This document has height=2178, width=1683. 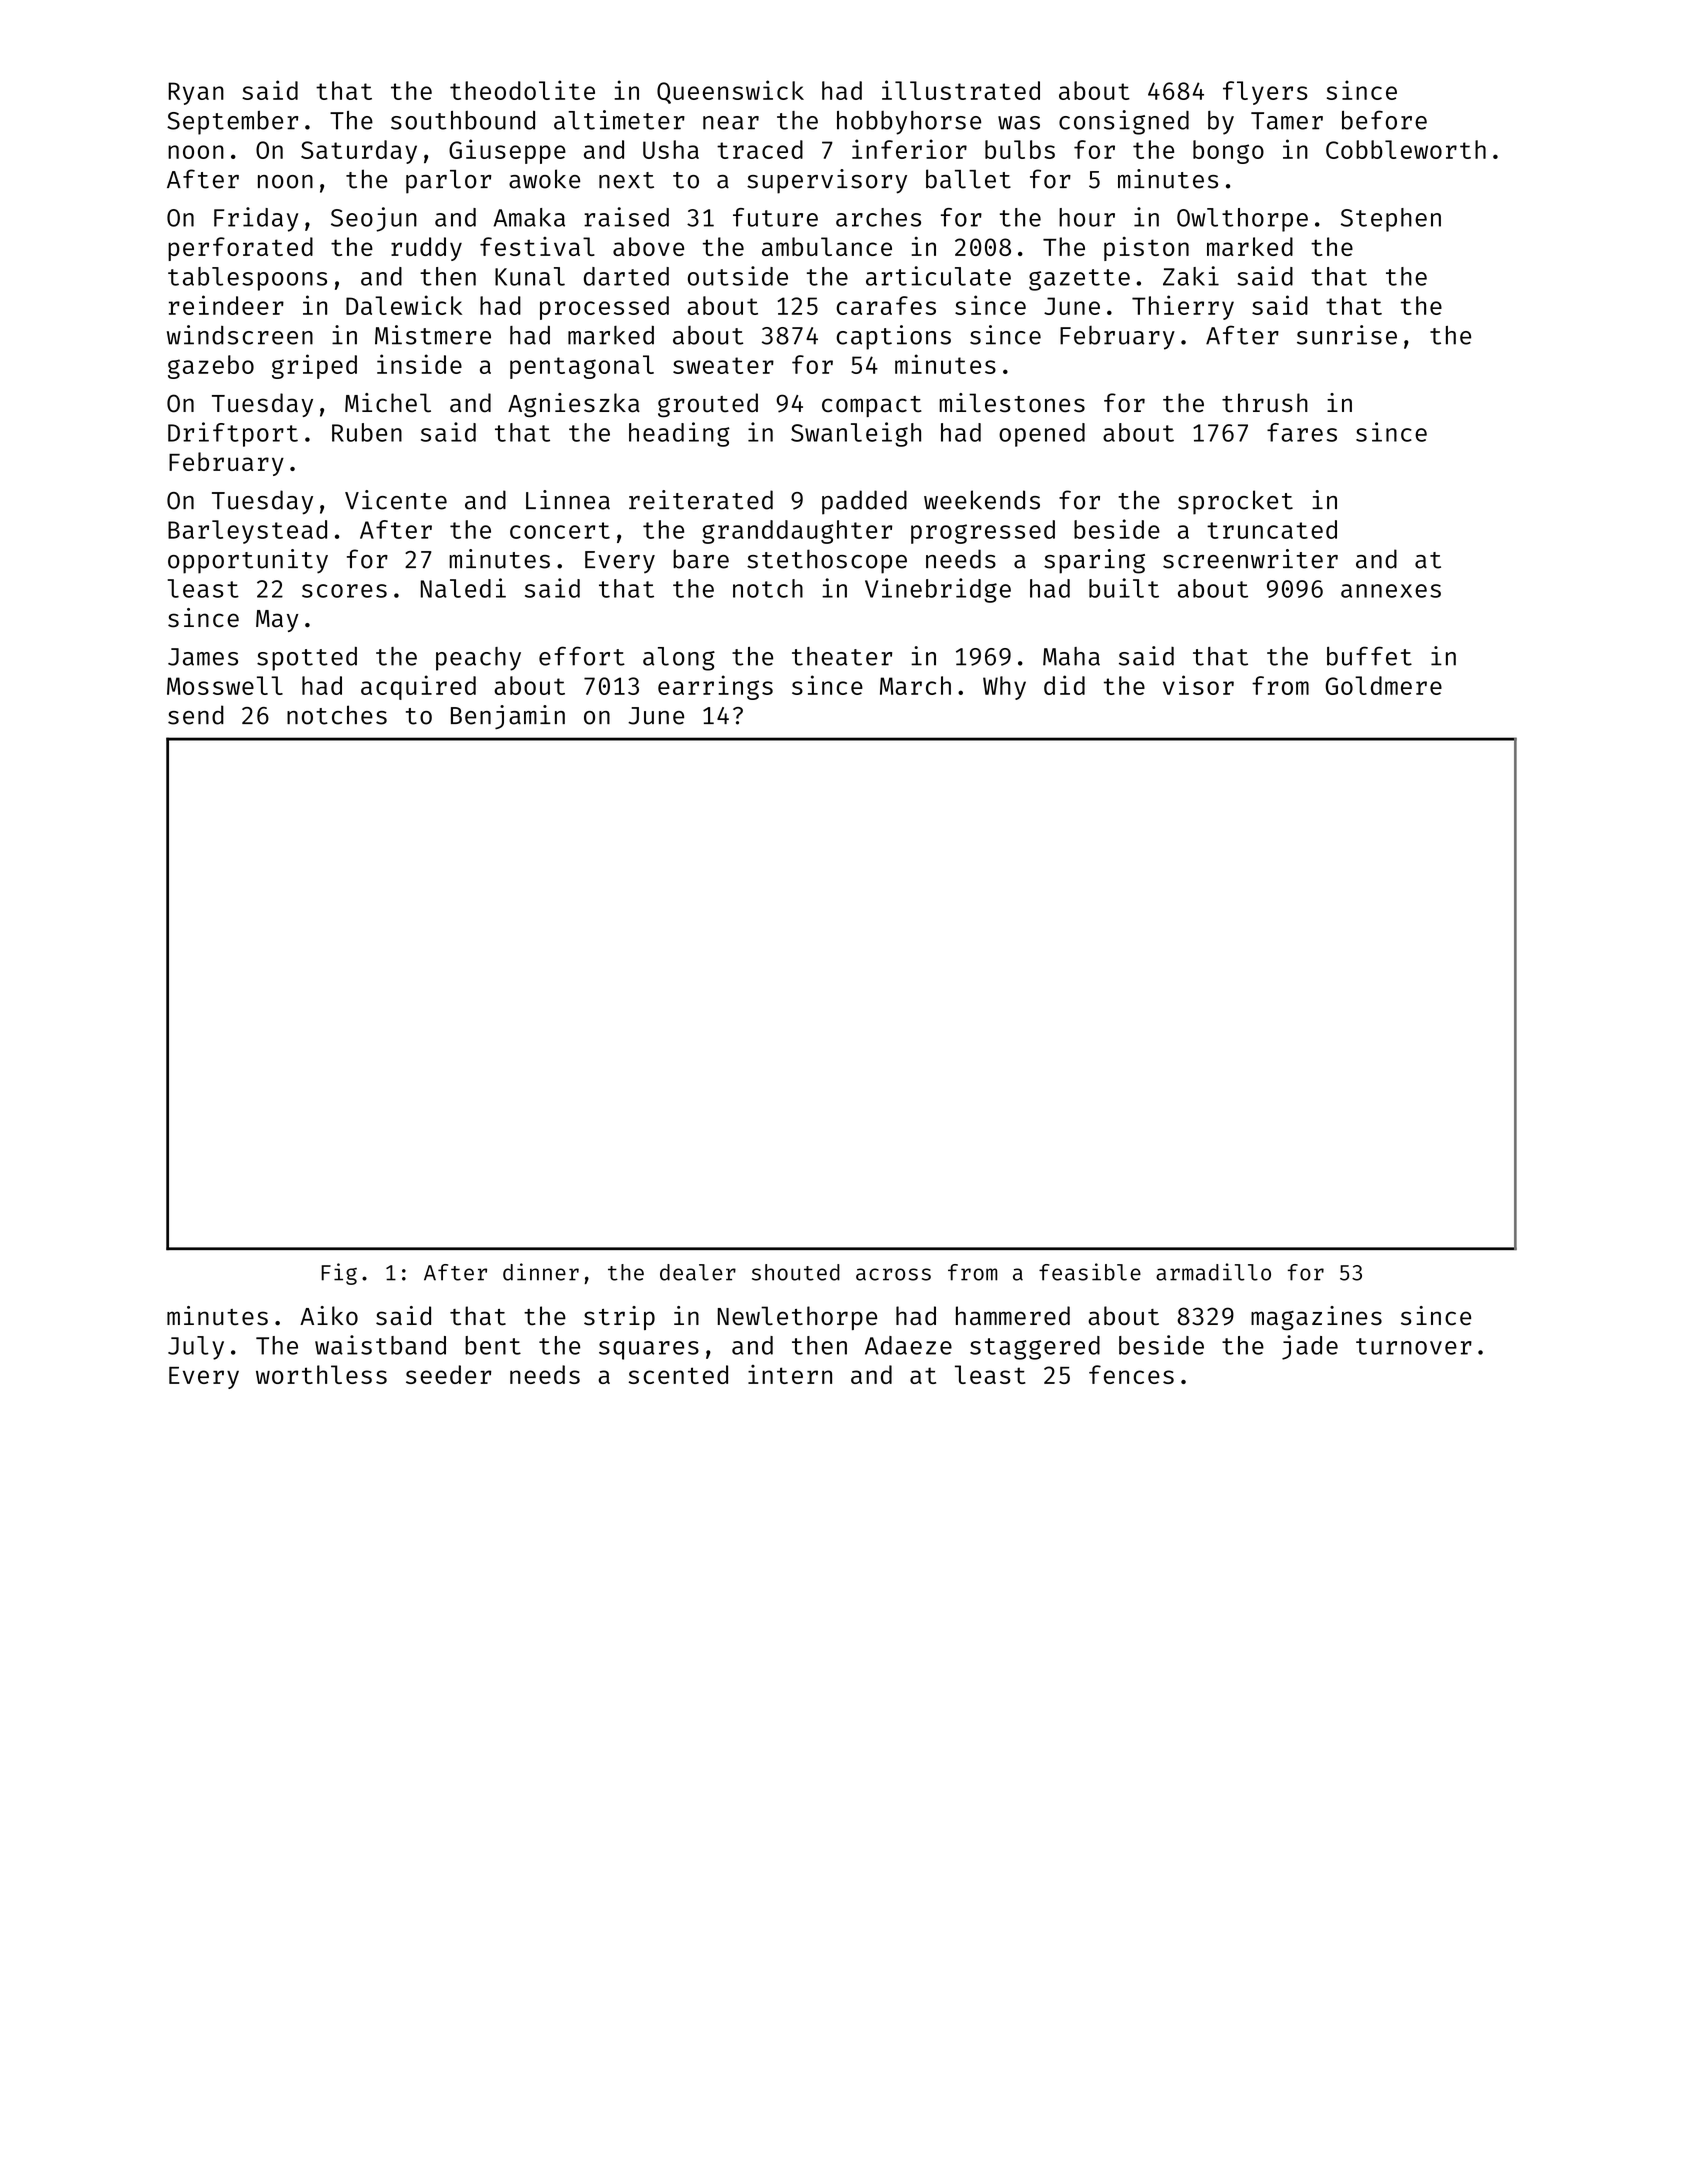 What do you see at coordinates (1406, 149) in the document?
I see `Cobbleworth` at bounding box center [1406, 149].
